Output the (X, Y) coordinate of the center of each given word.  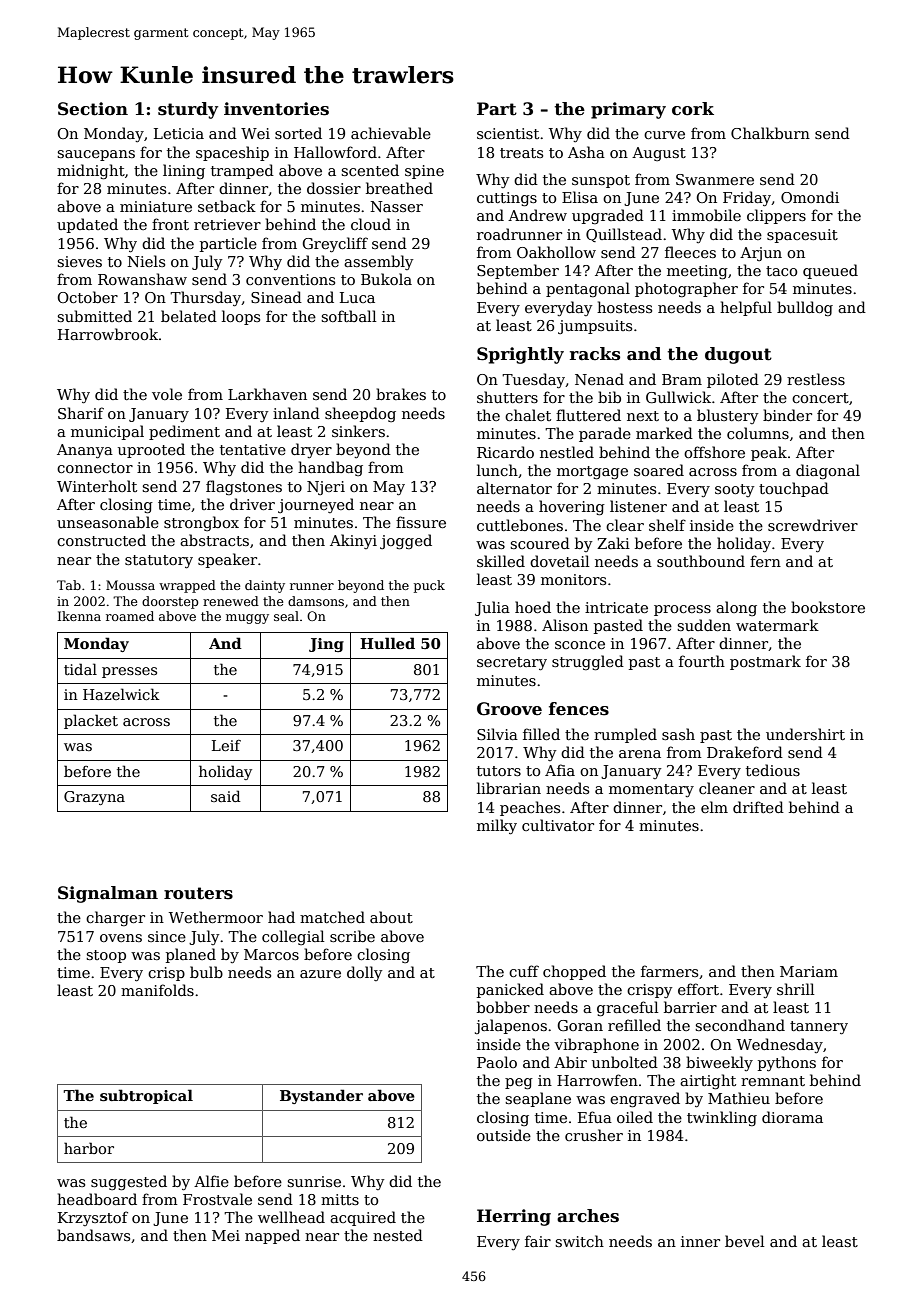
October (87, 297)
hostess (624, 307)
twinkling (722, 1118)
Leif (226, 745)
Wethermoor (216, 917)
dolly (364, 973)
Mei (226, 1235)
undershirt (805, 734)
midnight (91, 172)
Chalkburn (770, 133)
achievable (391, 133)
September (518, 271)
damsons (316, 601)
